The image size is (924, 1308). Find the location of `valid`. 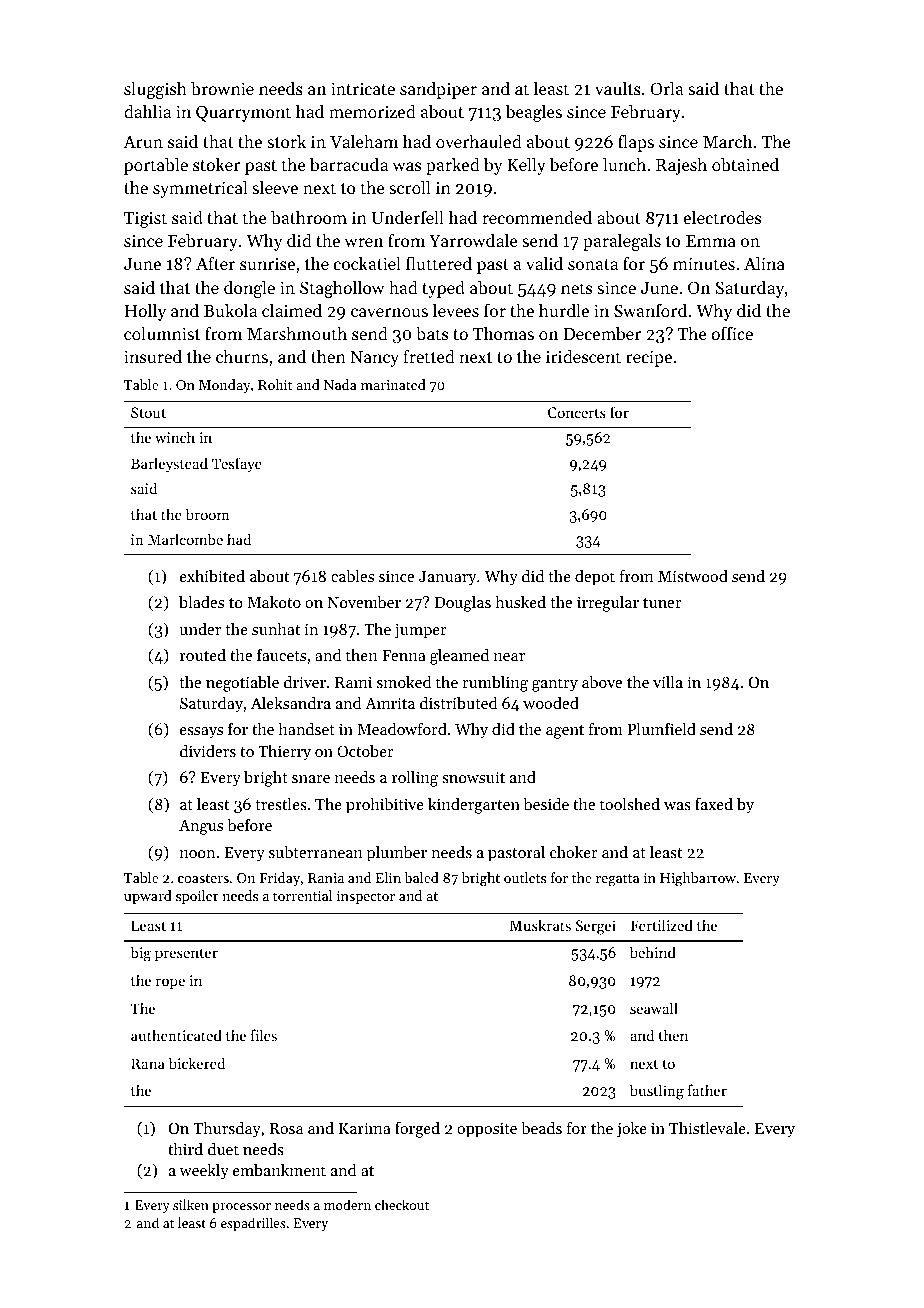

valid is located at coordinates (544, 263).
